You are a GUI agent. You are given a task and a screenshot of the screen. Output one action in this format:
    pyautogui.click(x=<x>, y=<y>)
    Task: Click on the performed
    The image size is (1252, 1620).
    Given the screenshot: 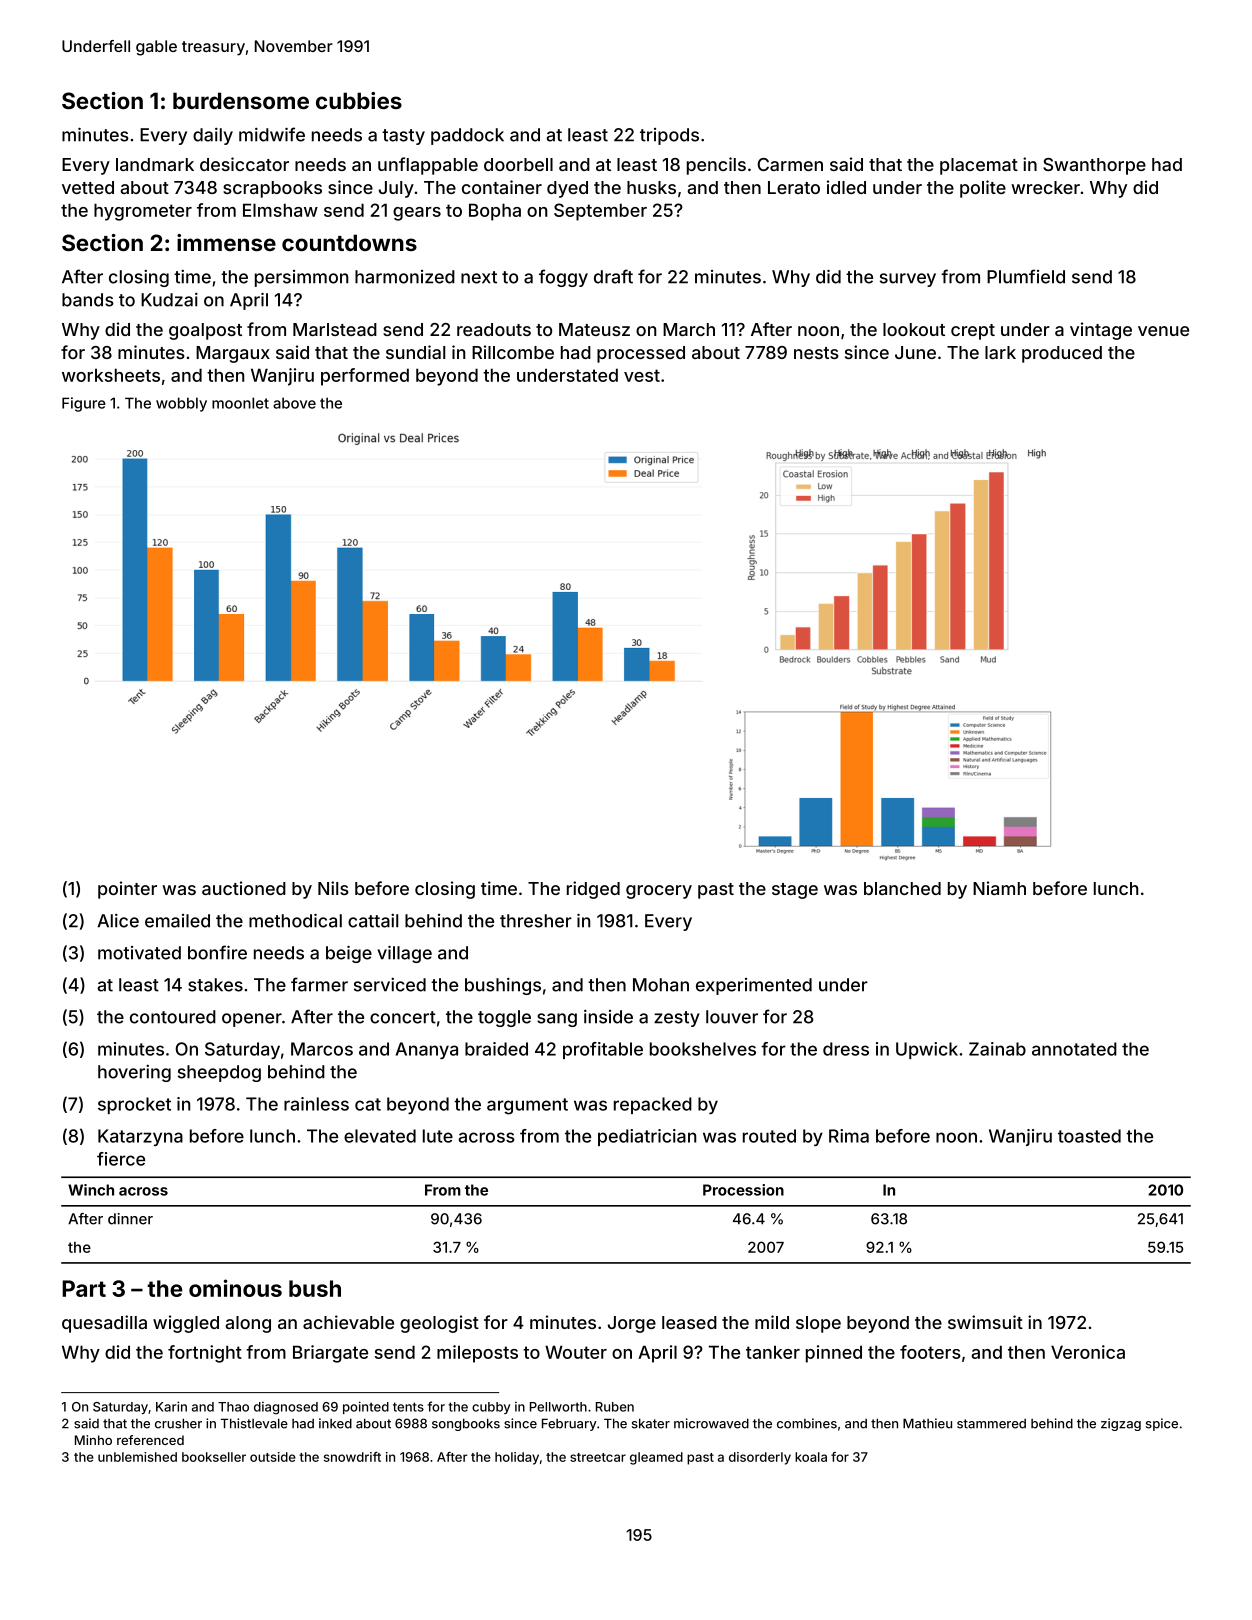 What is the action you would take?
    pyautogui.click(x=365, y=377)
